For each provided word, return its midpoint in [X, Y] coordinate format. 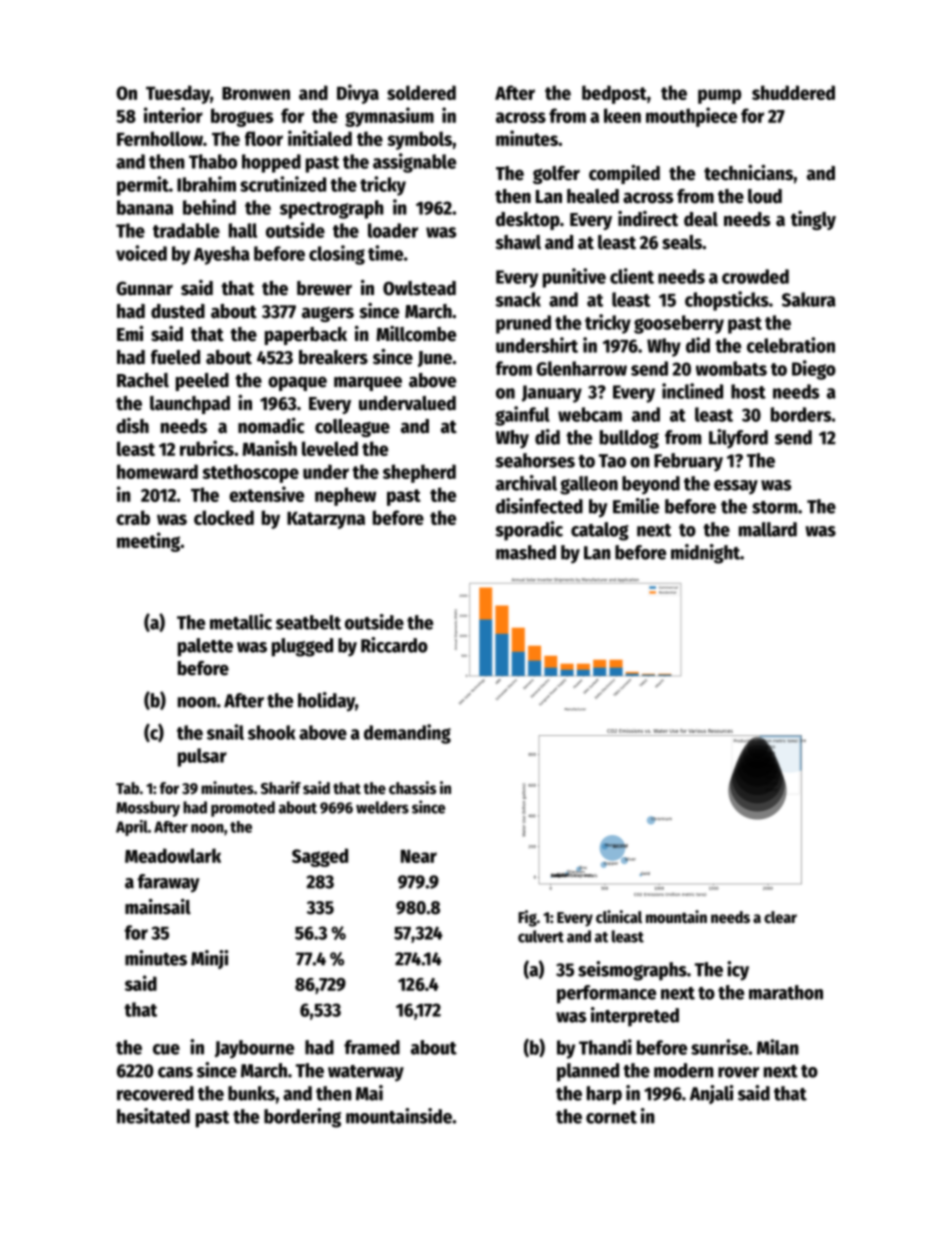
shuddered [793, 92]
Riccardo [394, 645]
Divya [358, 94]
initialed [320, 138]
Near [419, 856]
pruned [523, 324]
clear [780, 917]
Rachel [143, 380]
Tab [127, 788]
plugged [302, 647]
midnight [705, 554]
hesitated [153, 1116]
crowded [755, 276]
